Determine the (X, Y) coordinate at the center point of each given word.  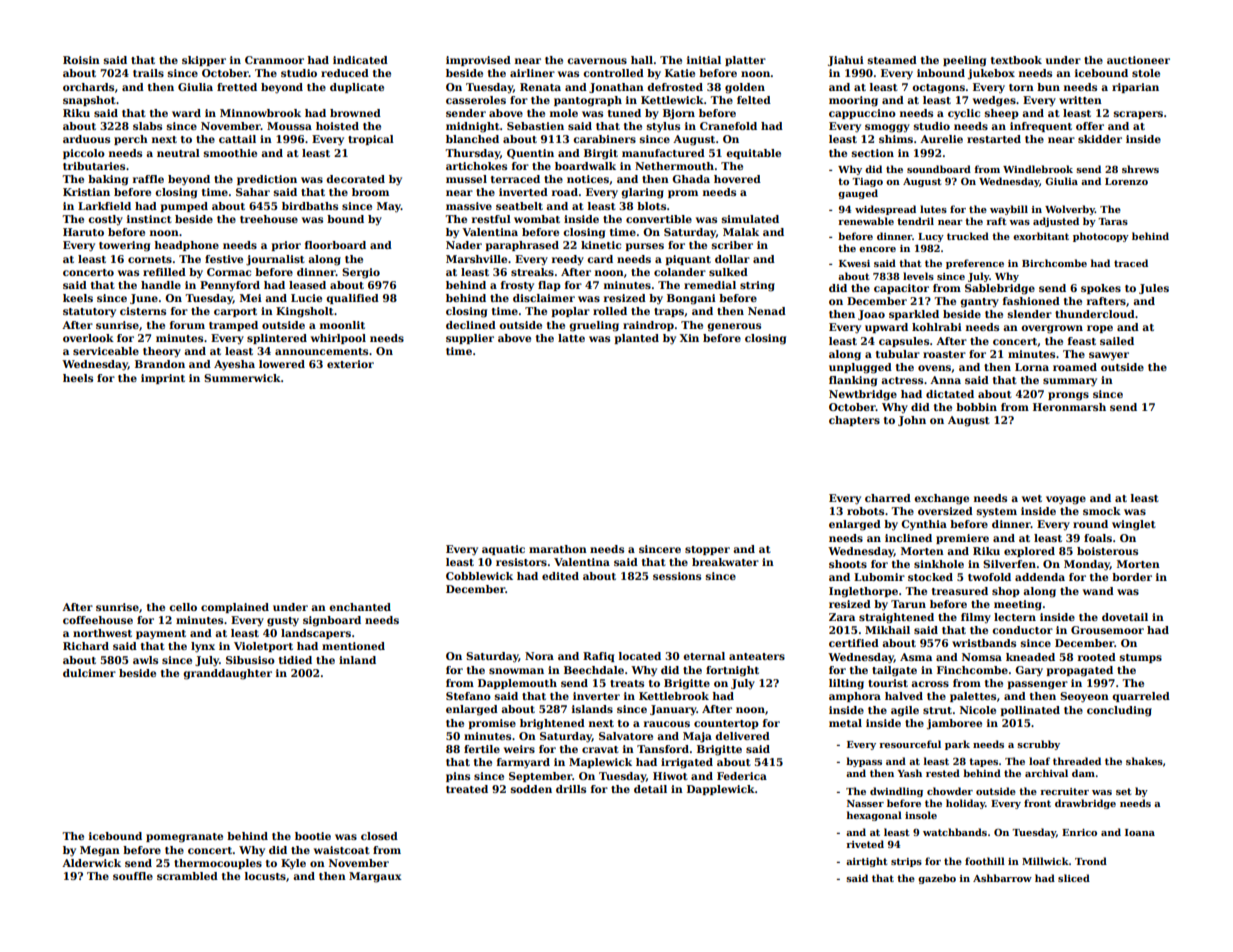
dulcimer (89, 673)
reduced (345, 73)
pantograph (588, 101)
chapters (854, 421)
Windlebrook (1038, 169)
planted (636, 339)
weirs (519, 749)
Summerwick (242, 378)
